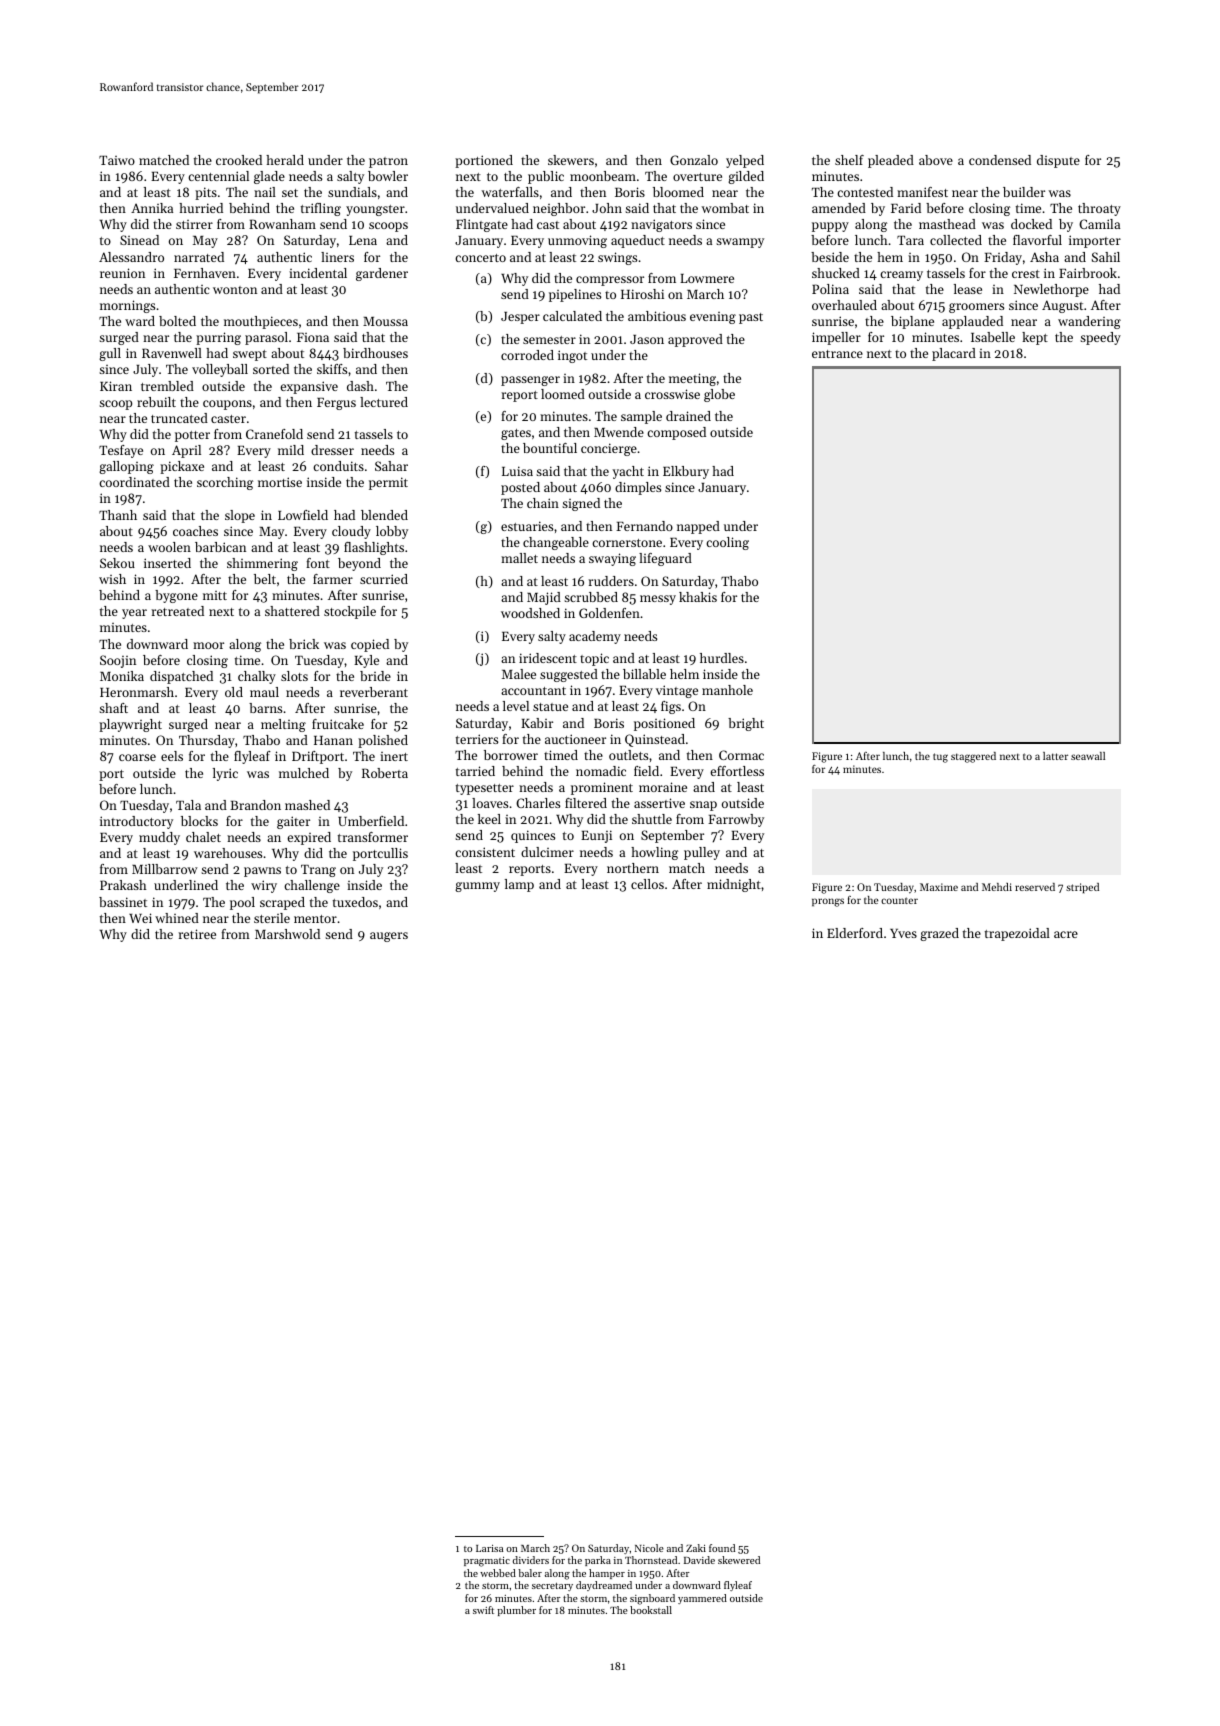 The image size is (1220, 1726). Describe the element at coordinates (745, 161) in the screenshot. I see `yelped` at that location.
